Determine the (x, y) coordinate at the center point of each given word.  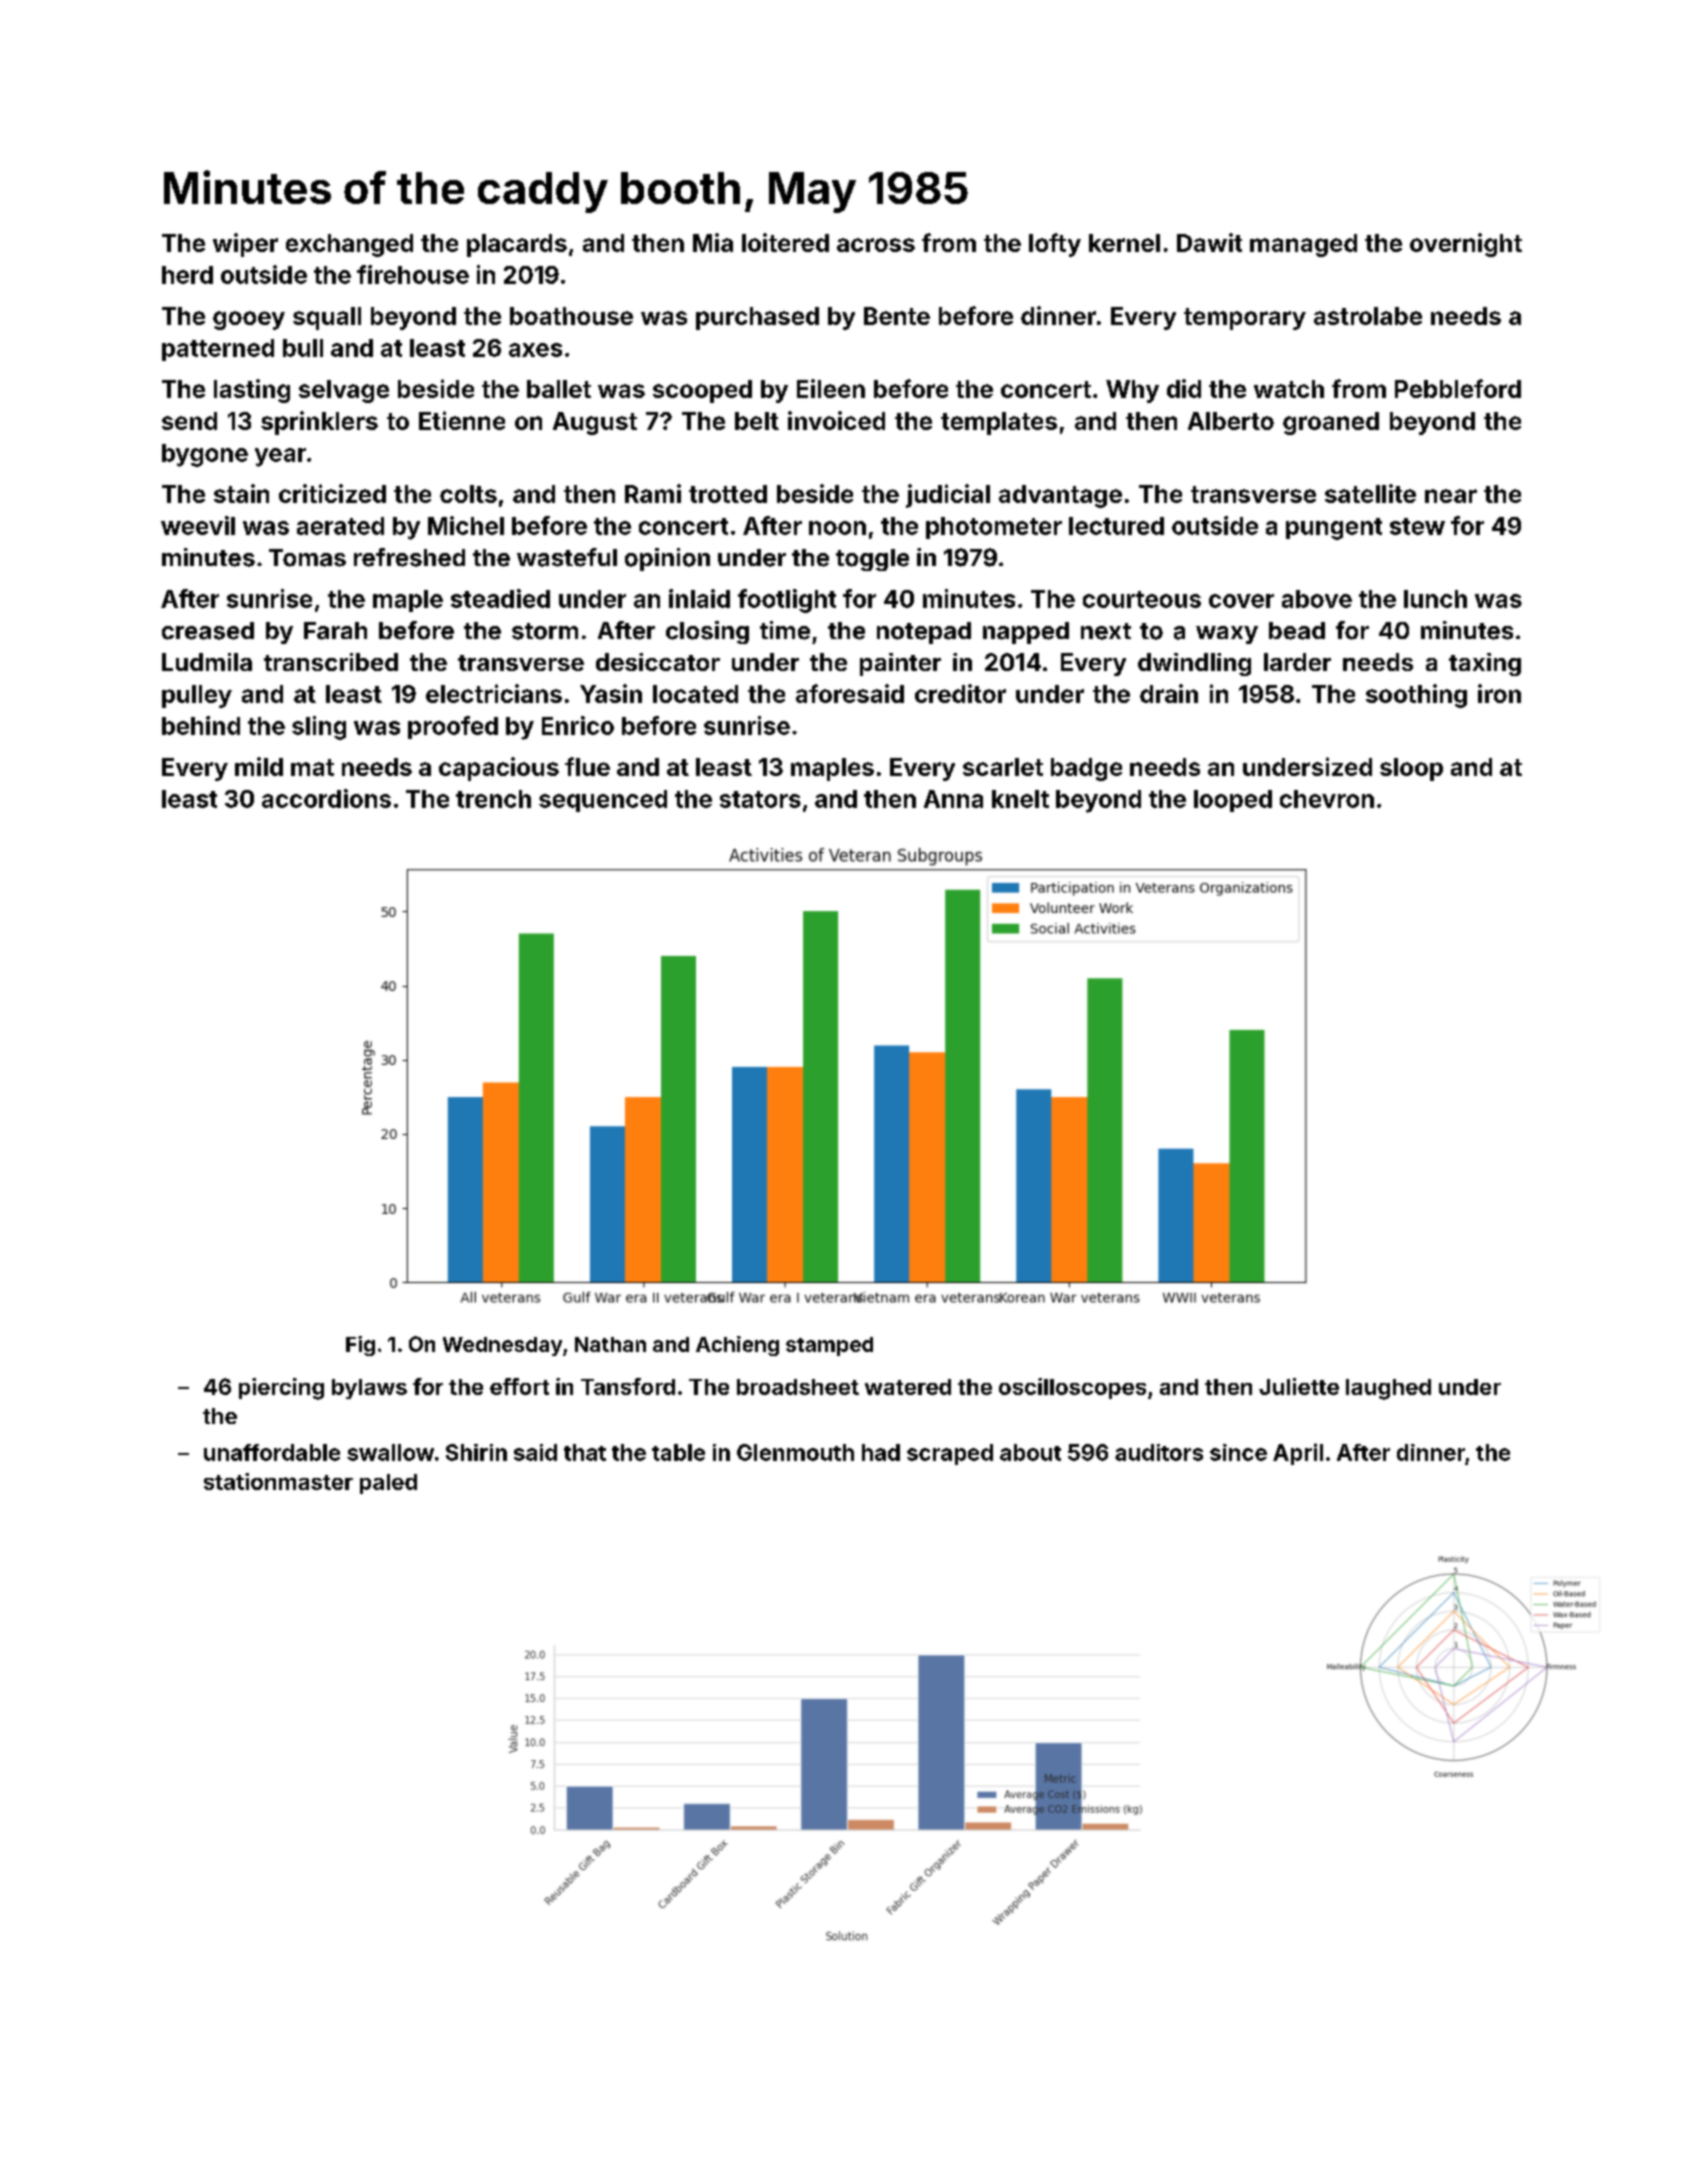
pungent (1334, 529)
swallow (390, 1452)
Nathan (610, 1344)
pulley (197, 696)
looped (1233, 801)
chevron (1327, 799)
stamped (829, 1346)
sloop (1411, 769)
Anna (953, 799)
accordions (326, 798)
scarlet (1003, 767)
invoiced (836, 420)
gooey (249, 320)
